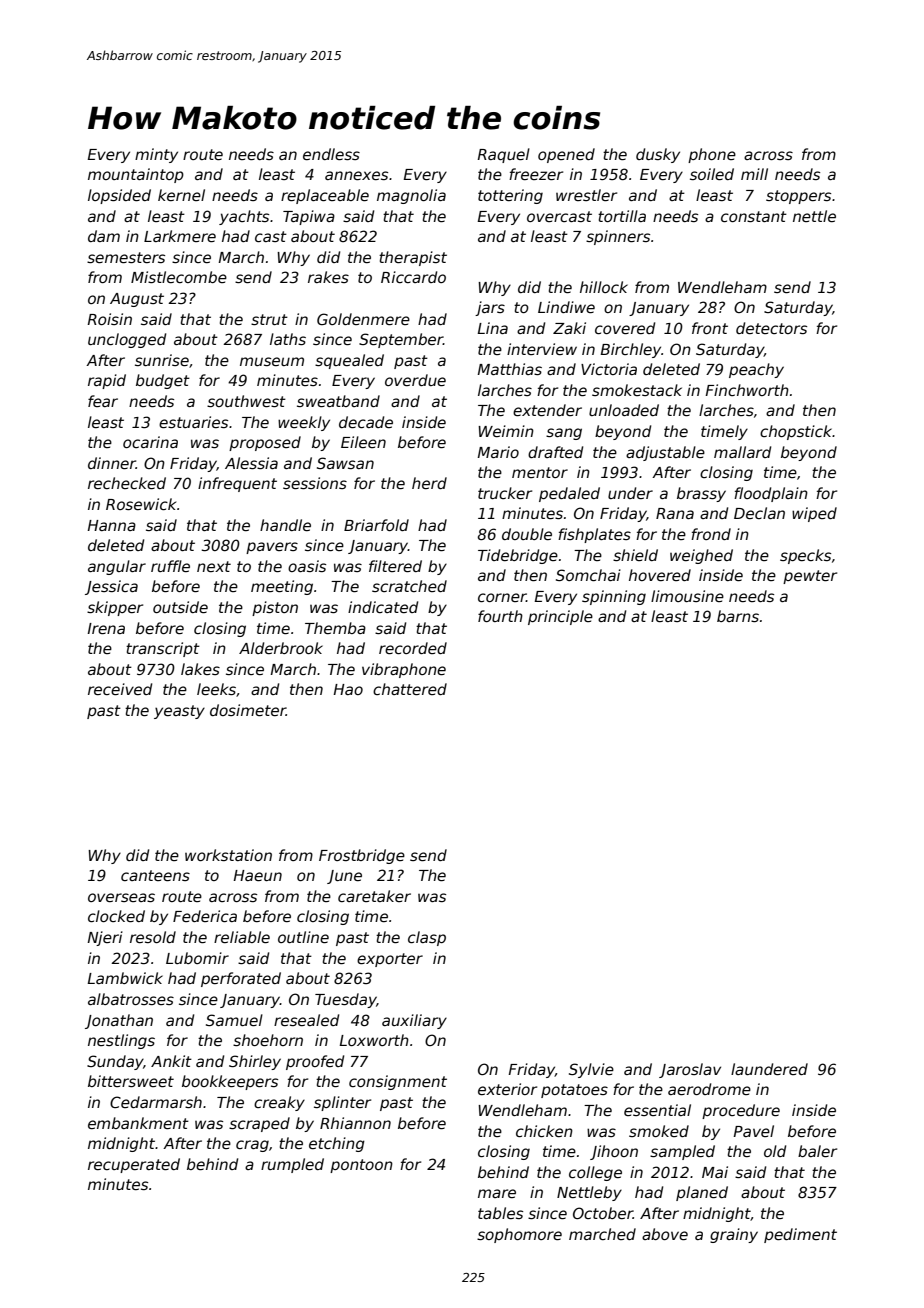 The image size is (924, 1308). Describe the element at coordinates (119, 196) in the screenshot. I see `lopsided` at that location.
